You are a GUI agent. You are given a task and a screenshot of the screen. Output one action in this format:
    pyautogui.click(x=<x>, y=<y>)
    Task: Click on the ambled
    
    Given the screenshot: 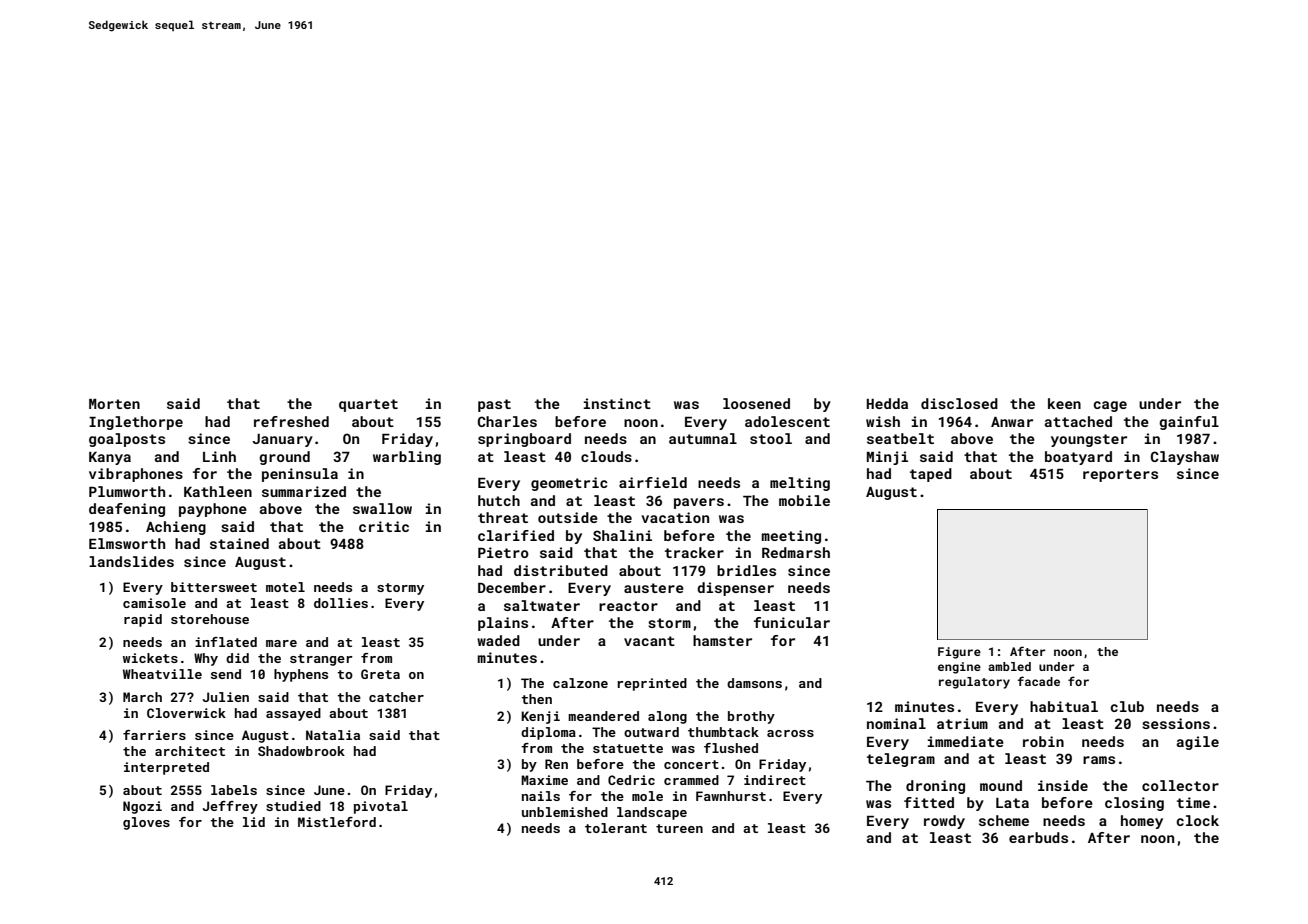 What is the action you would take?
    pyautogui.click(x=1009, y=666)
